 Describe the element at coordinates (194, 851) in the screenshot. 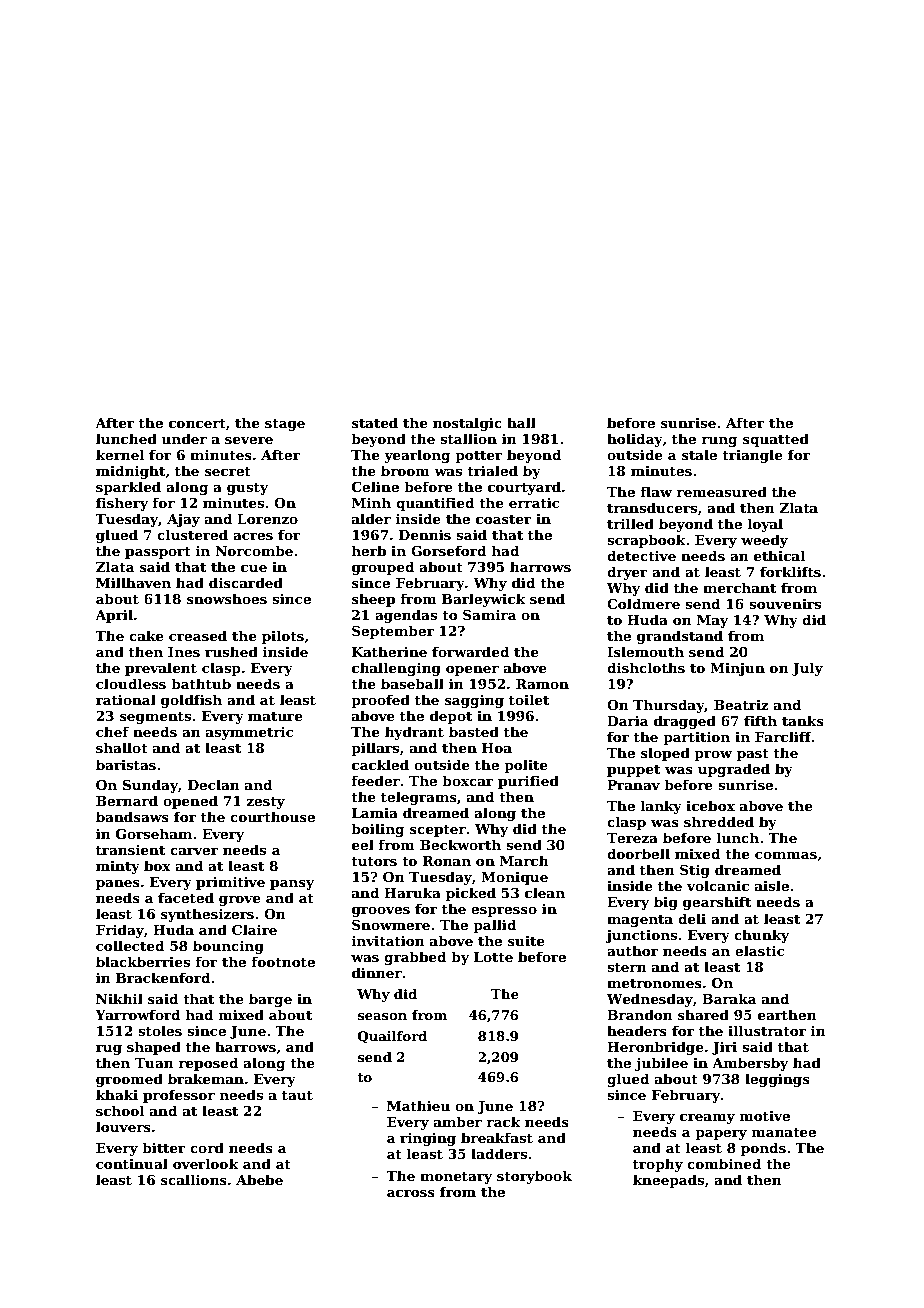

I see `carver` at that location.
